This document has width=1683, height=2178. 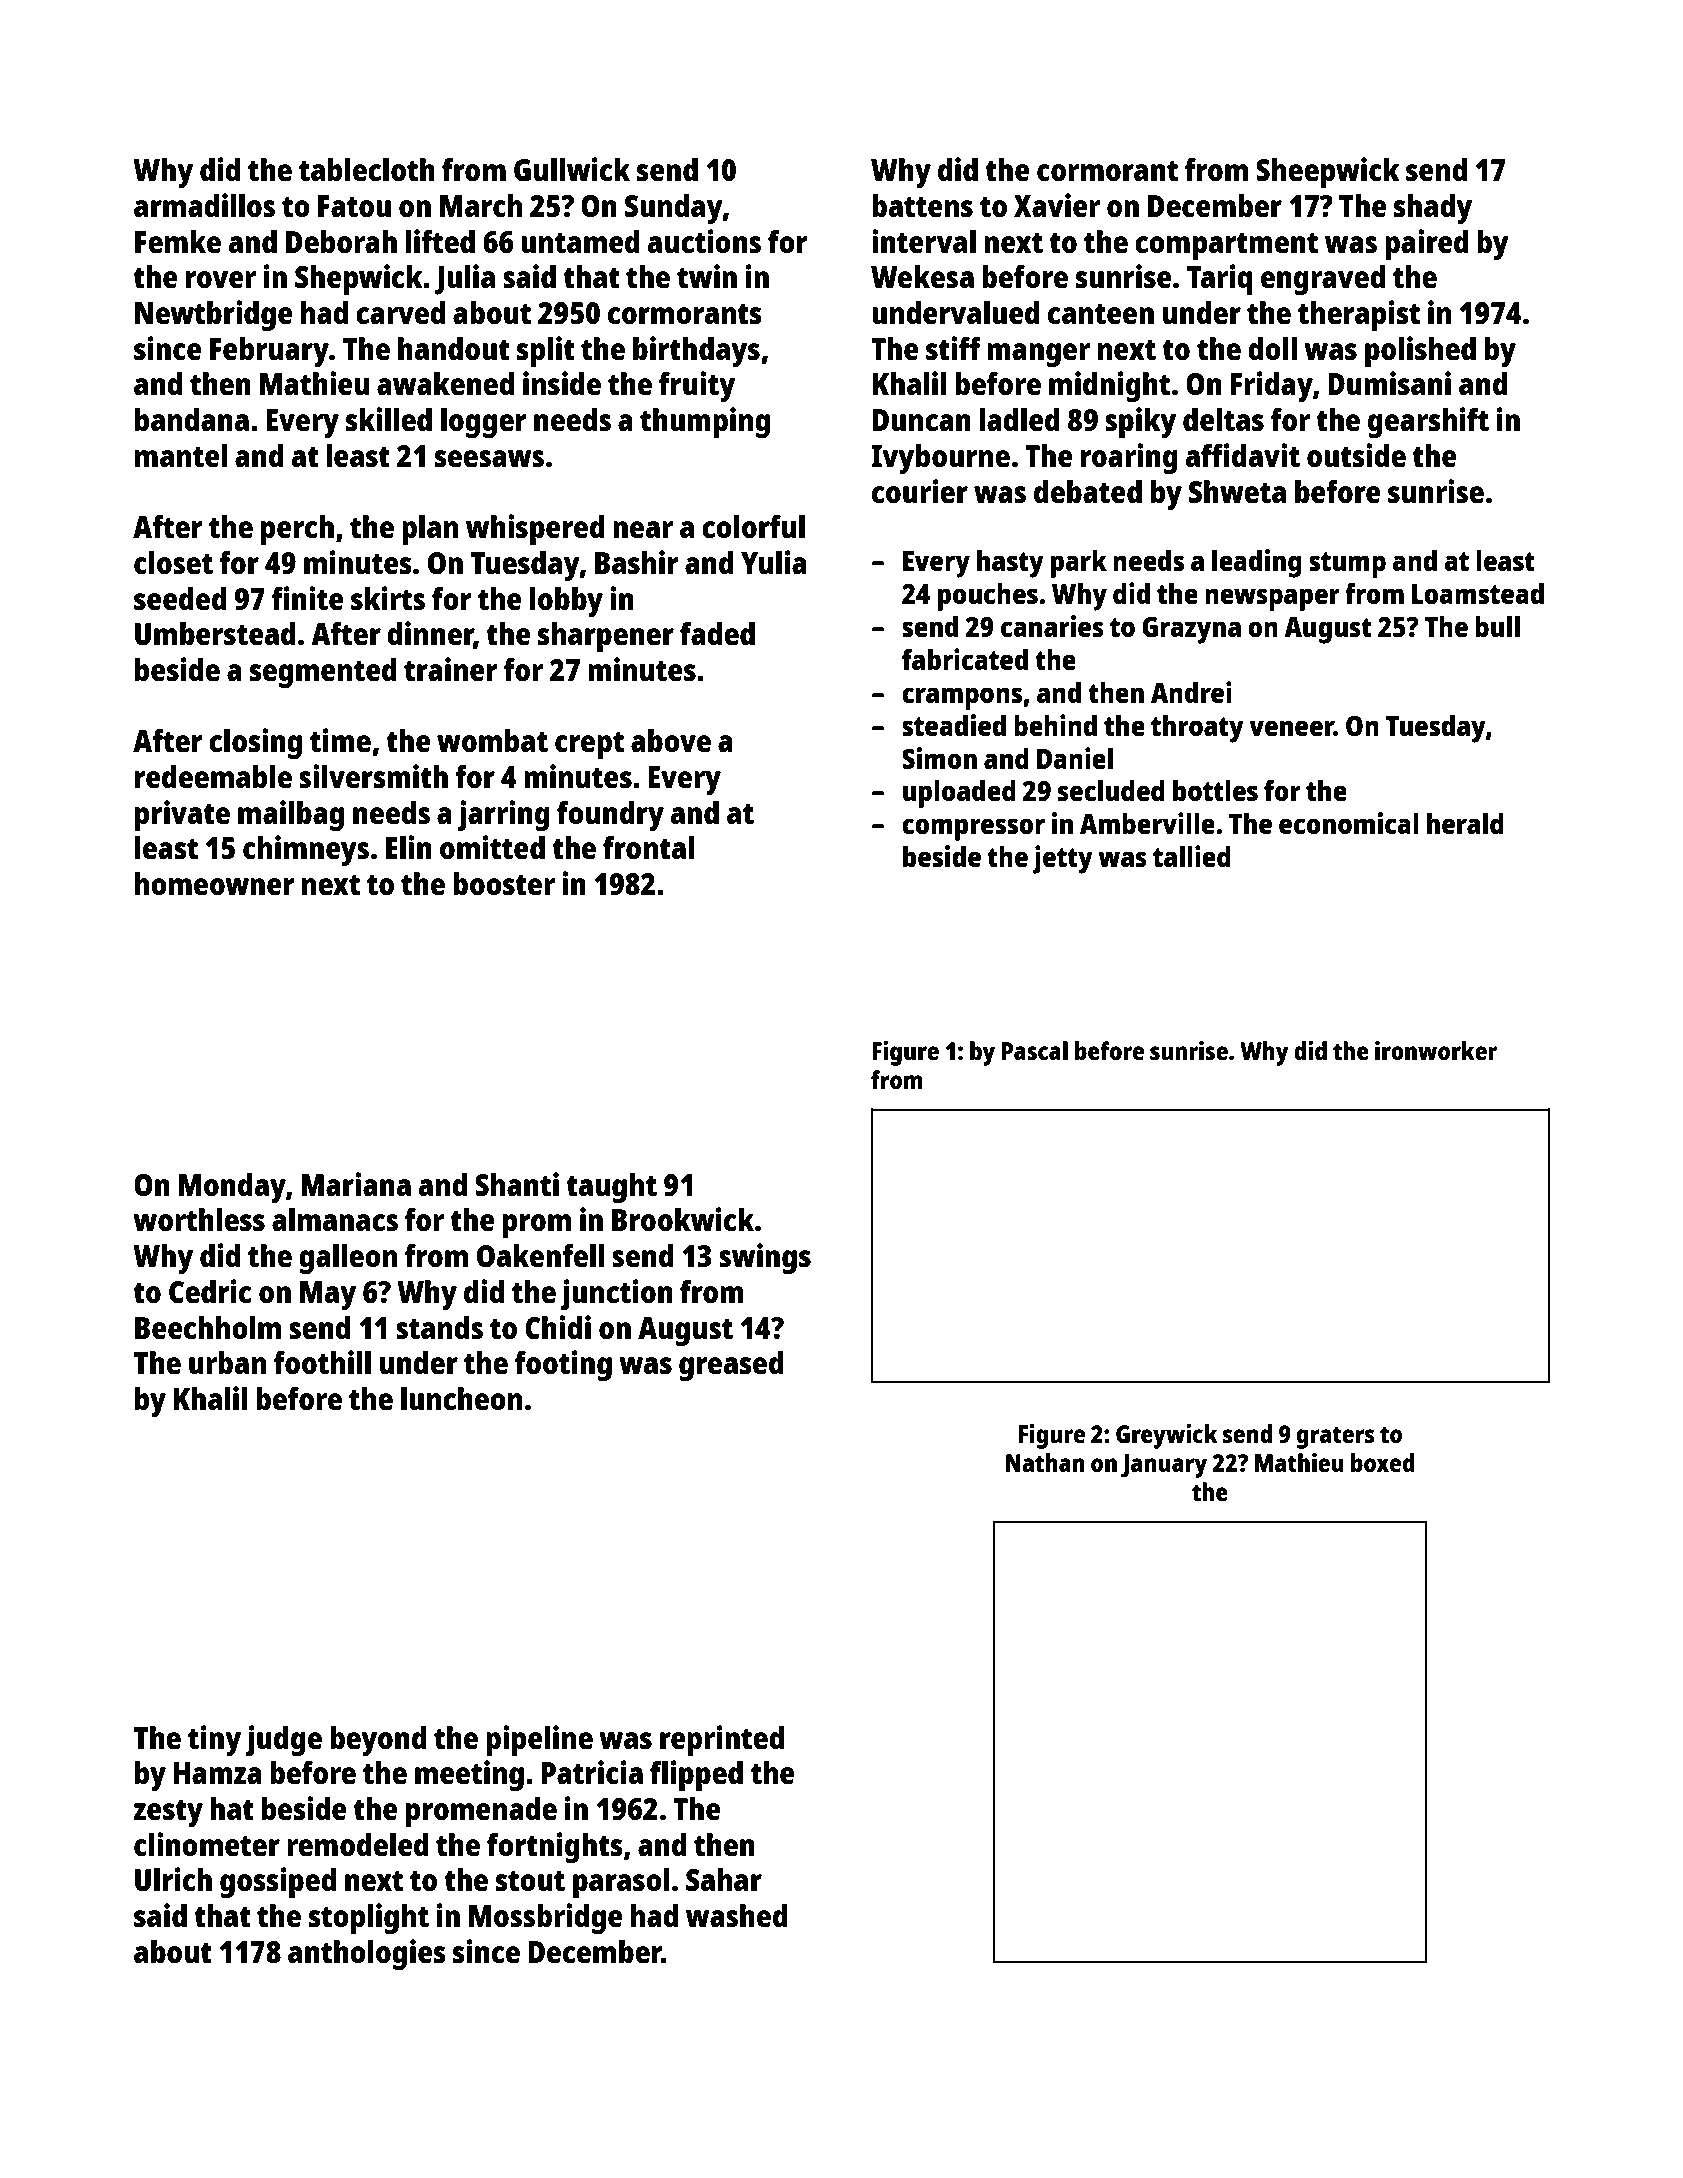 What do you see at coordinates (1433, 209) in the document?
I see `shady` at bounding box center [1433, 209].
